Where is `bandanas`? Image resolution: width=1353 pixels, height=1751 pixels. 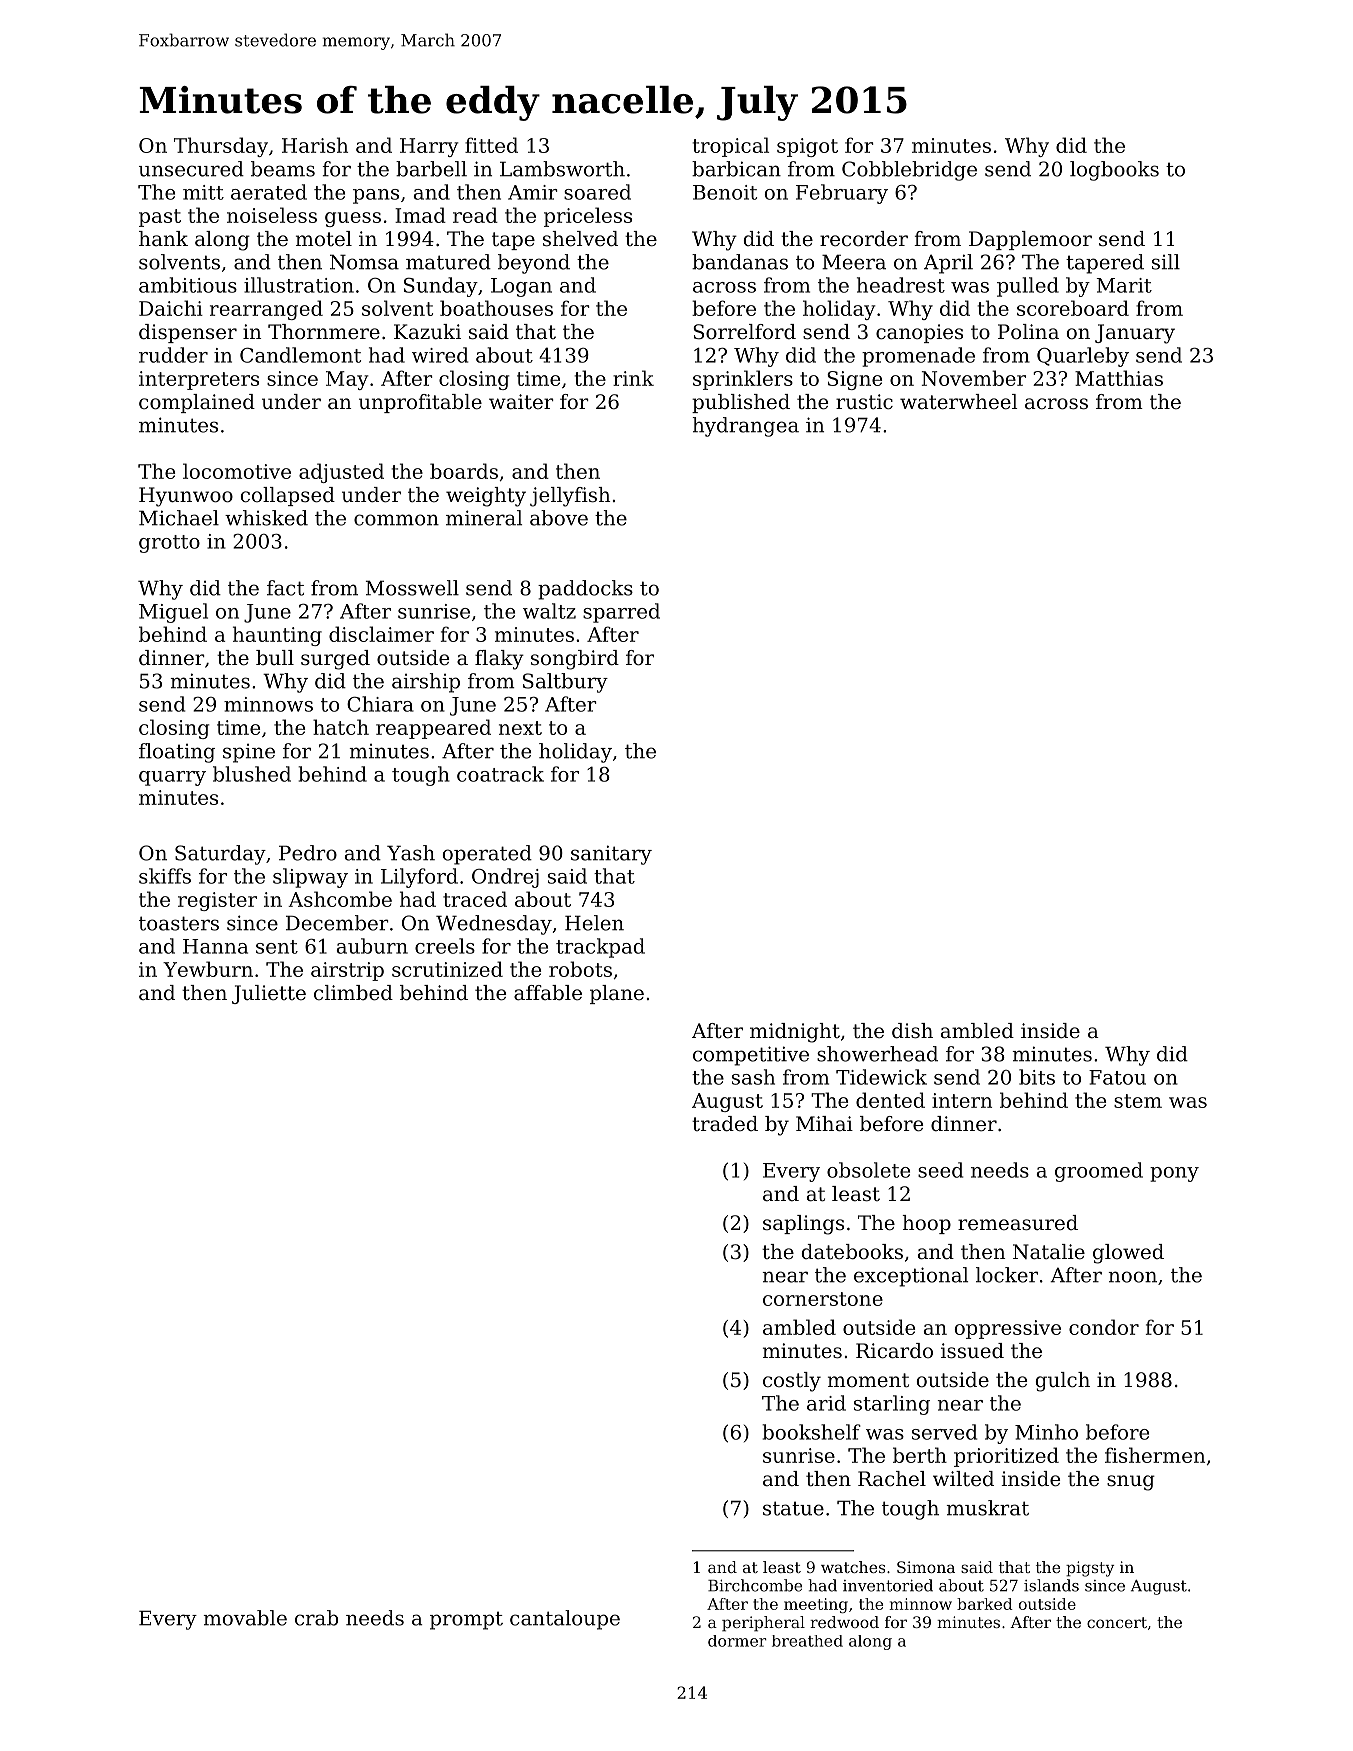 bandanas is located at coordinates (740, 262).
